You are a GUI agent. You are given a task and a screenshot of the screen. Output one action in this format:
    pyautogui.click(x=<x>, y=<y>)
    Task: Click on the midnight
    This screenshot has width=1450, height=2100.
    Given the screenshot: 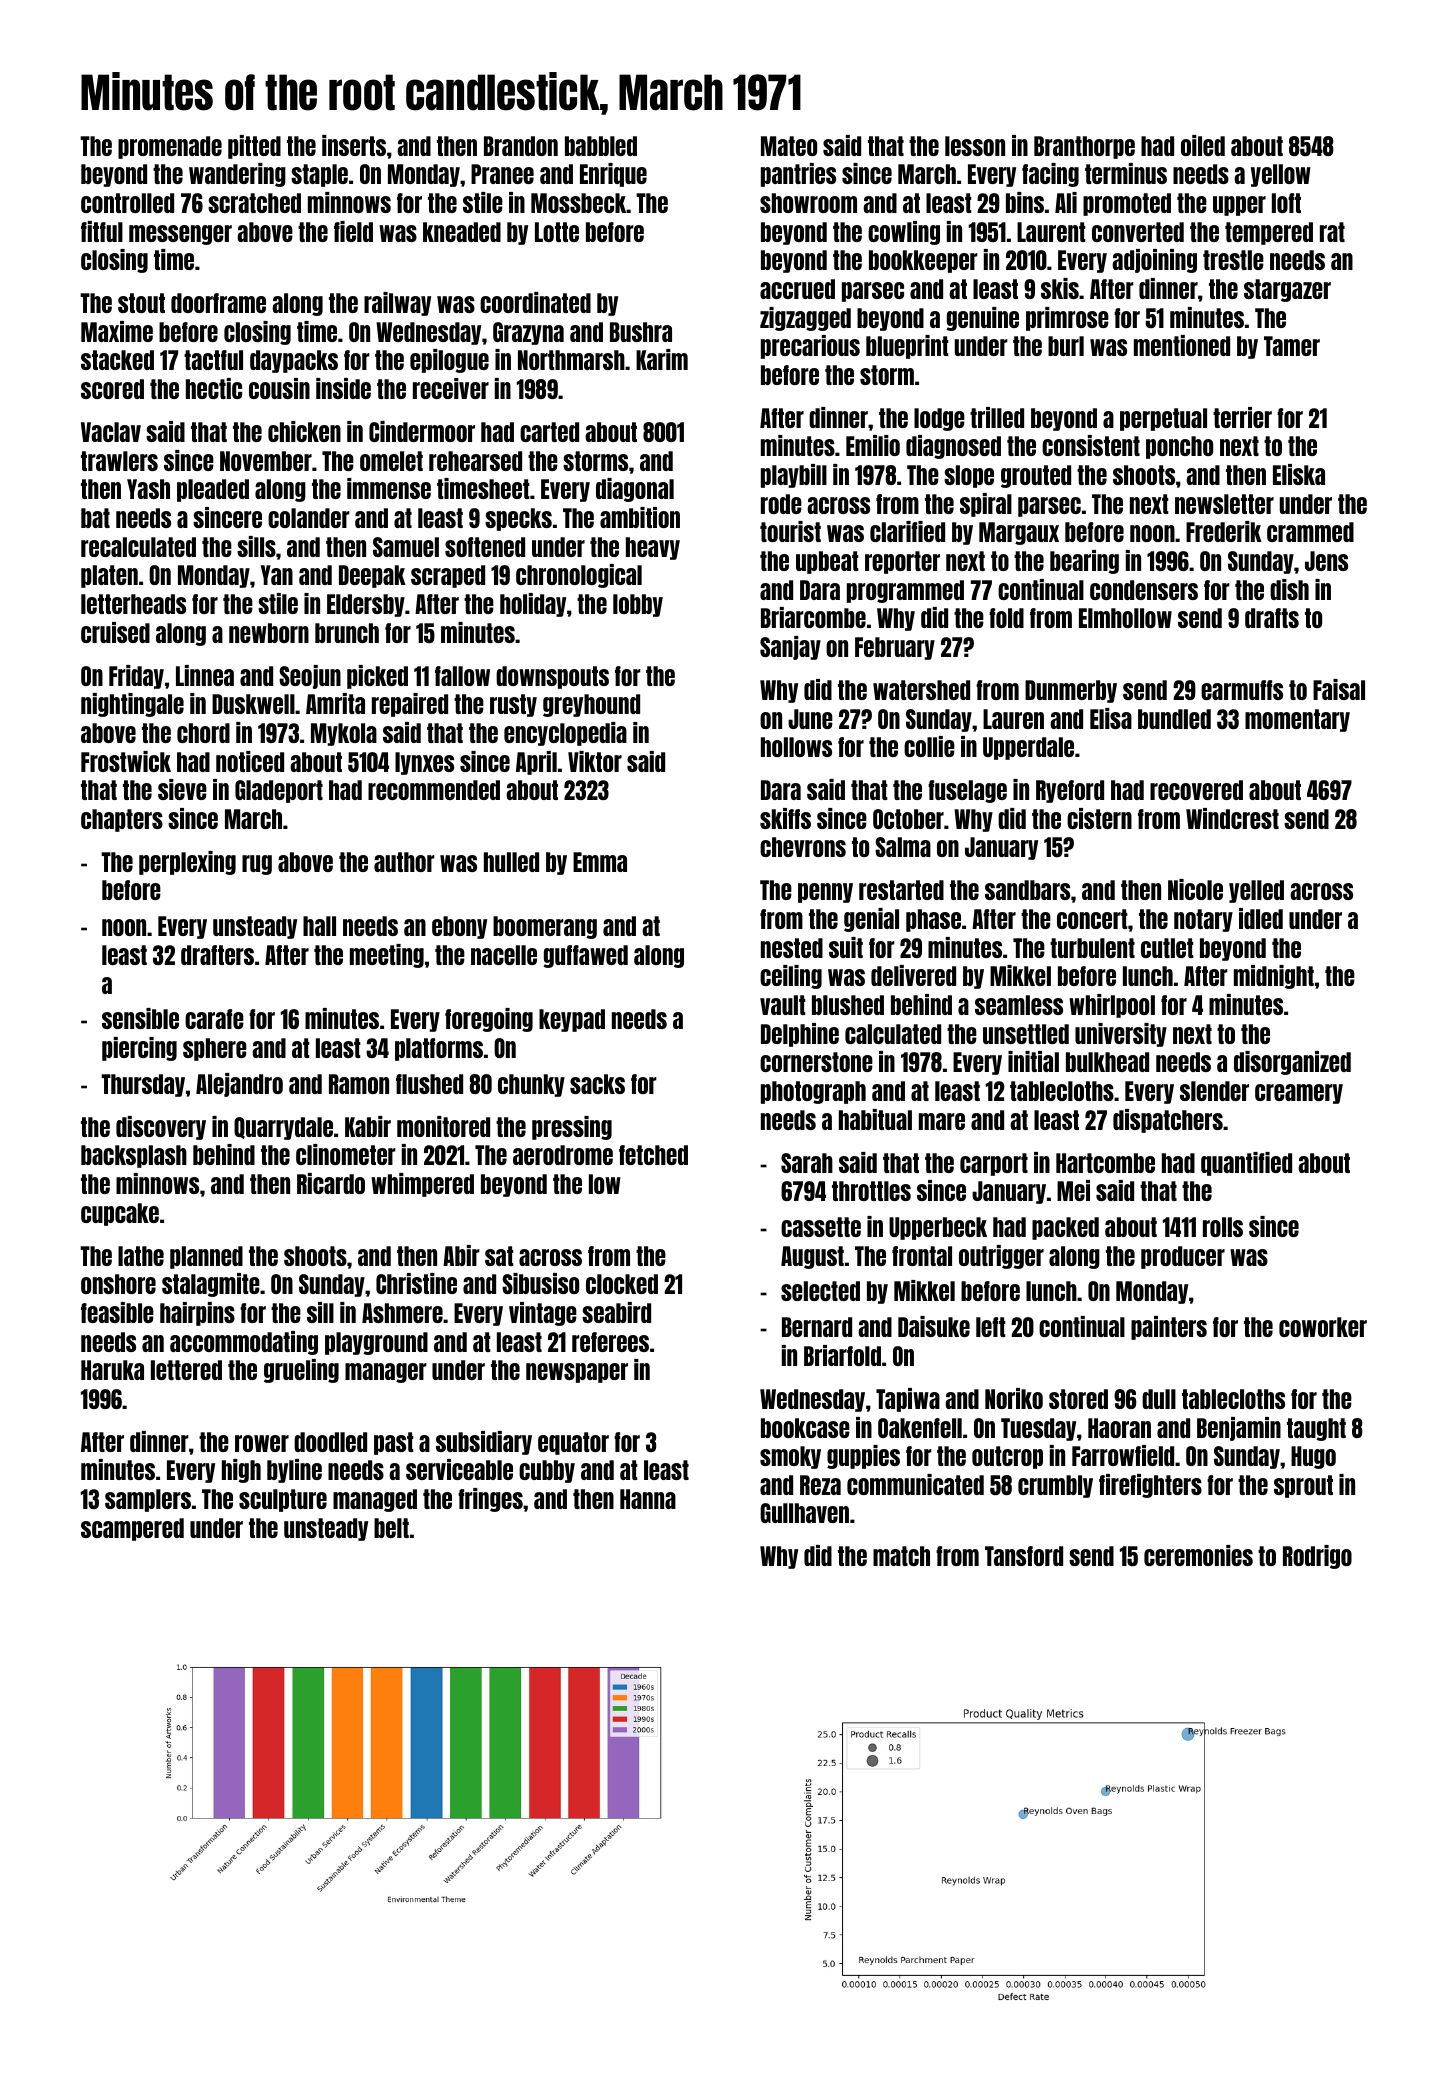 What is the action you would take?
    pyautogui.click(x=1274, y=977)
